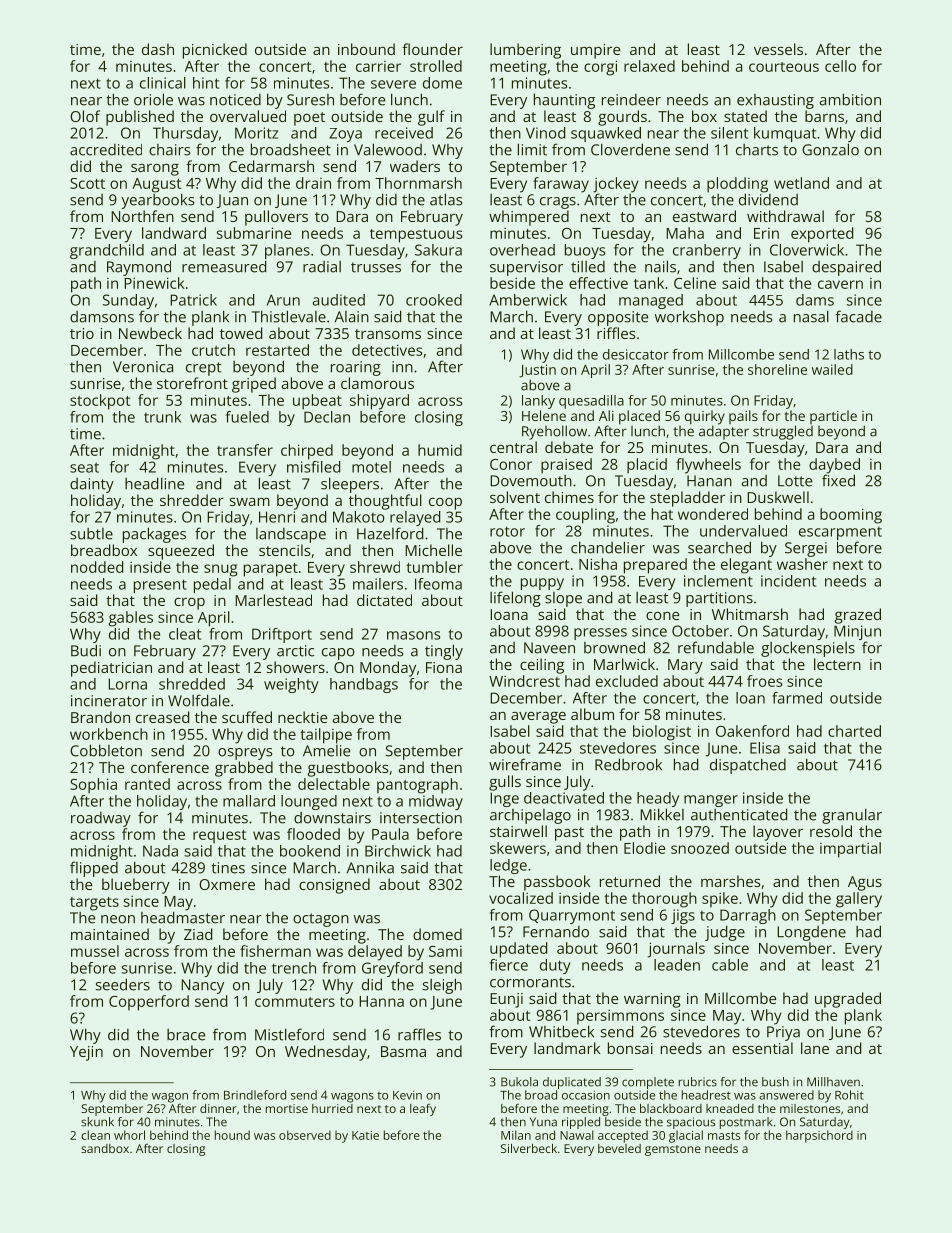  Describe the element at coordinates (595, 51) in the document. I see `umpire` at that location.
